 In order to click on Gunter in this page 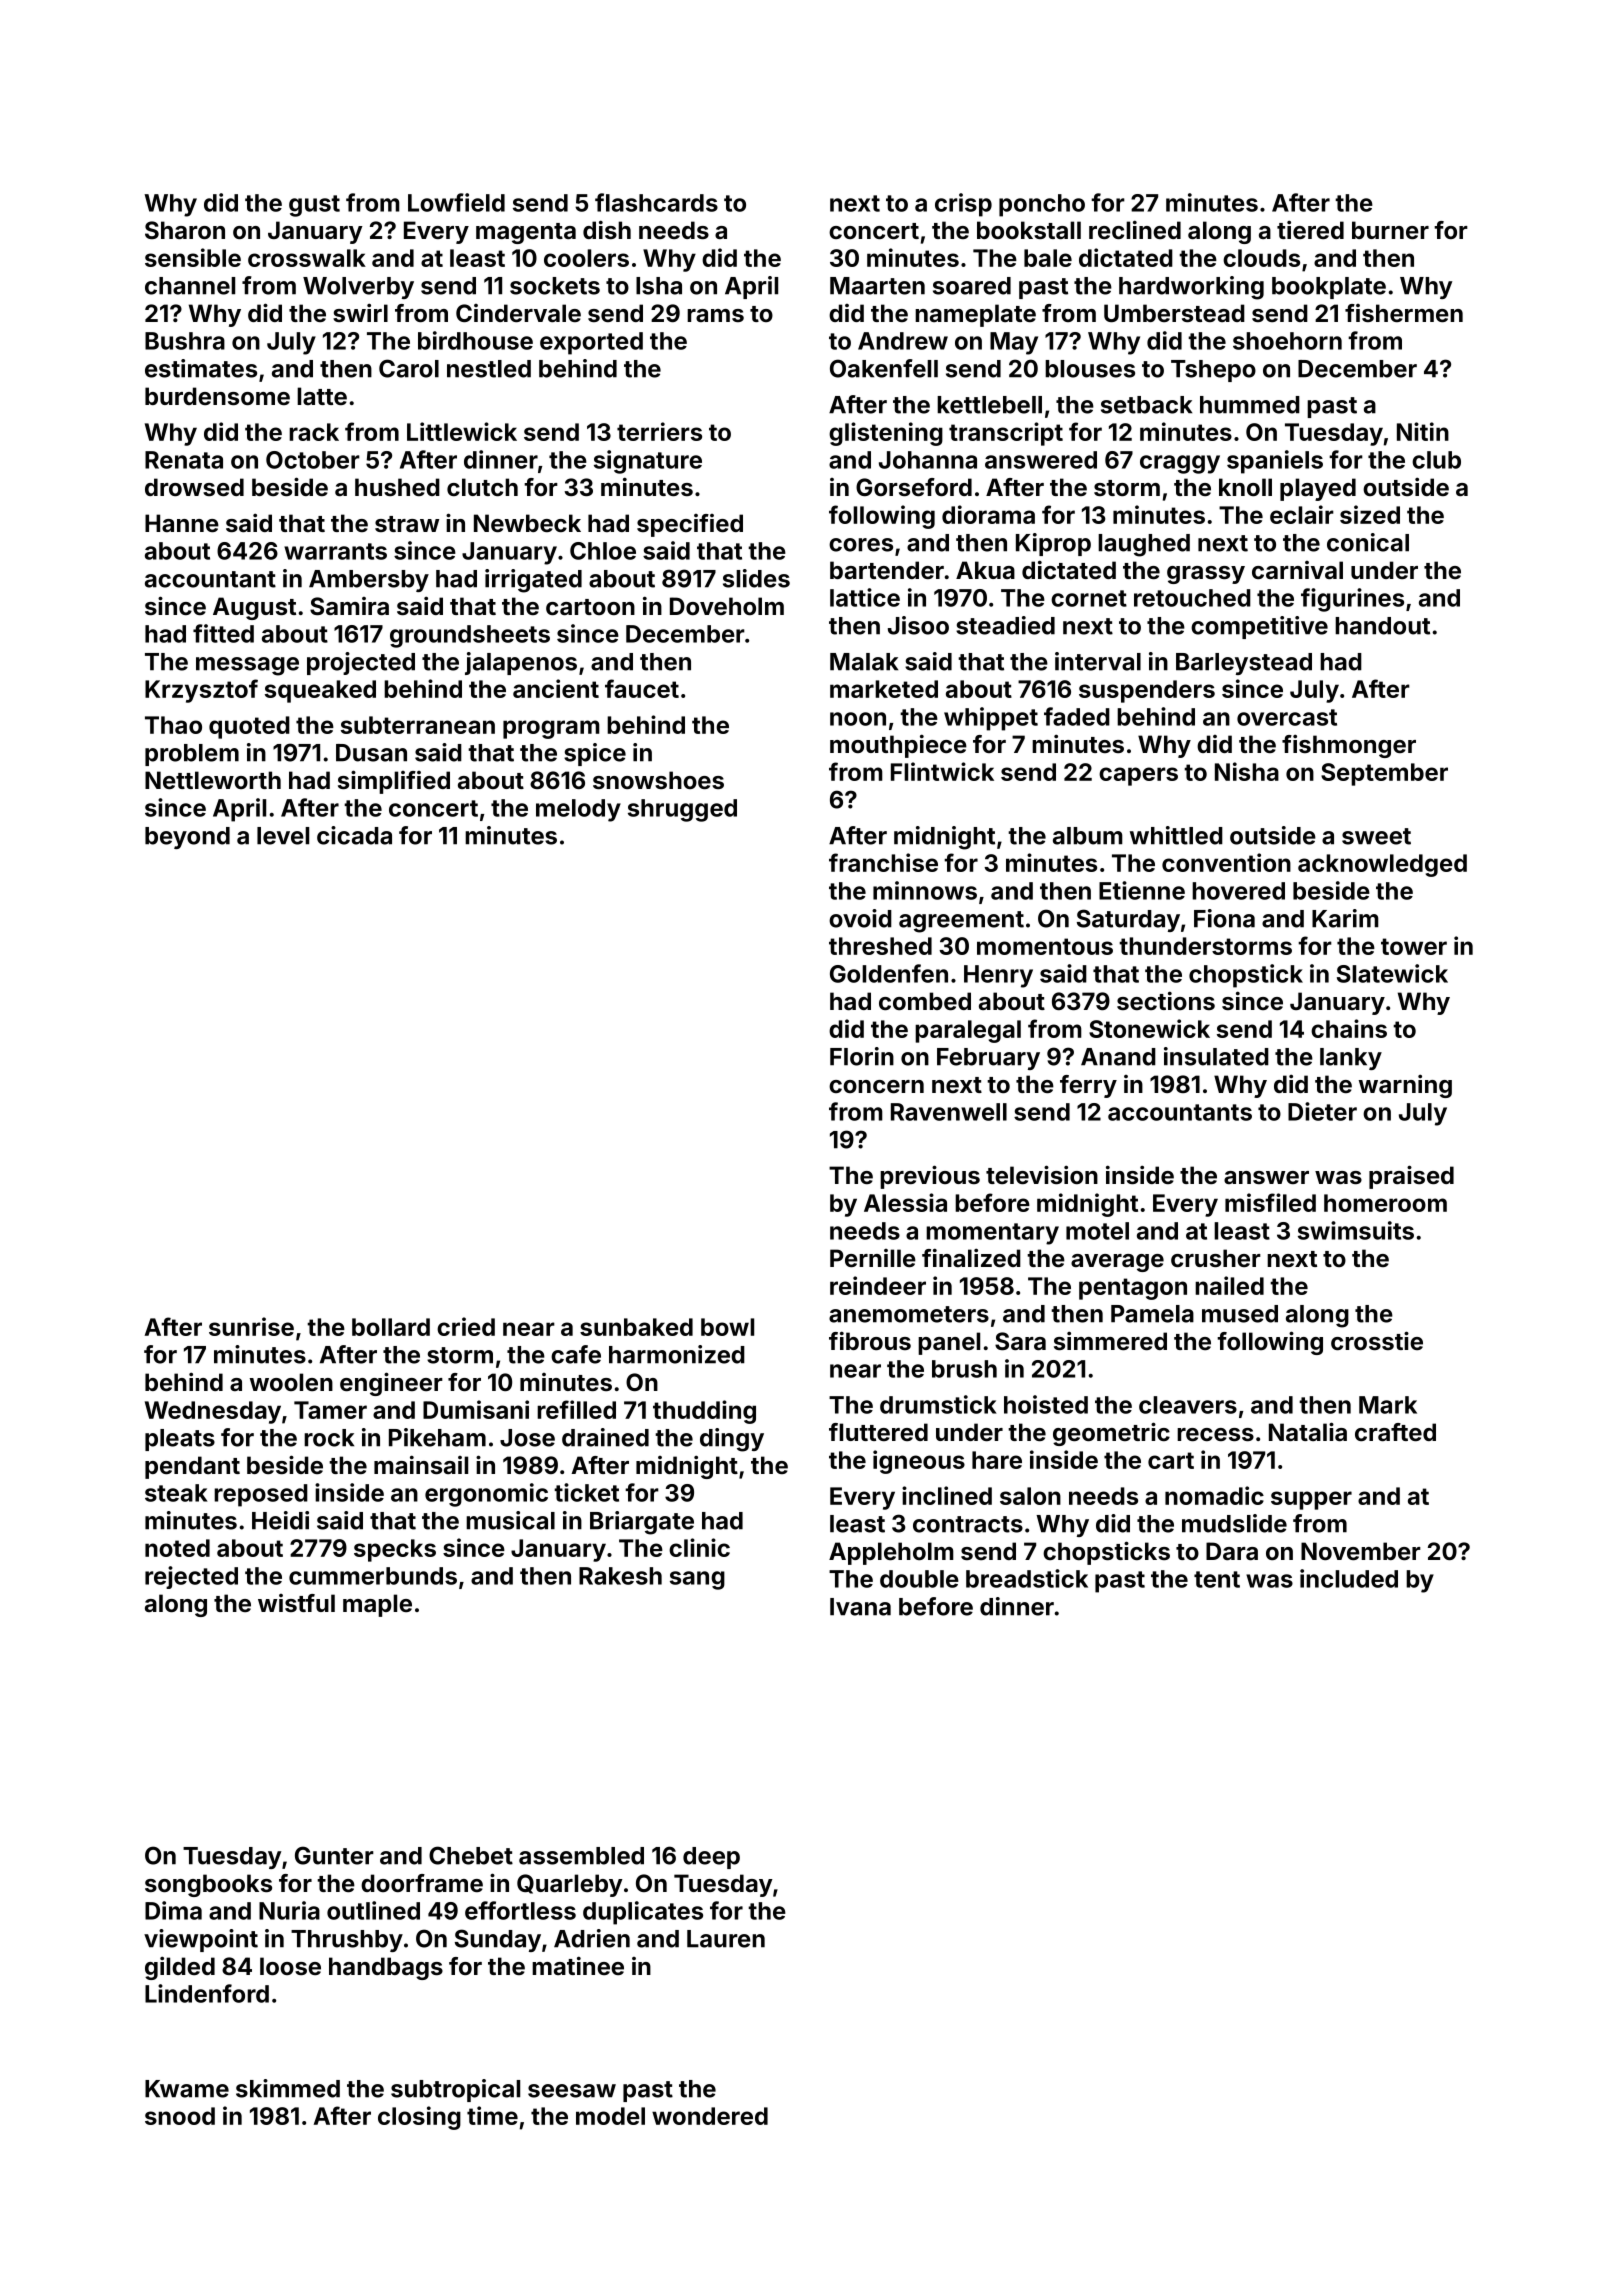, I will do `click(334, 1855)`.
